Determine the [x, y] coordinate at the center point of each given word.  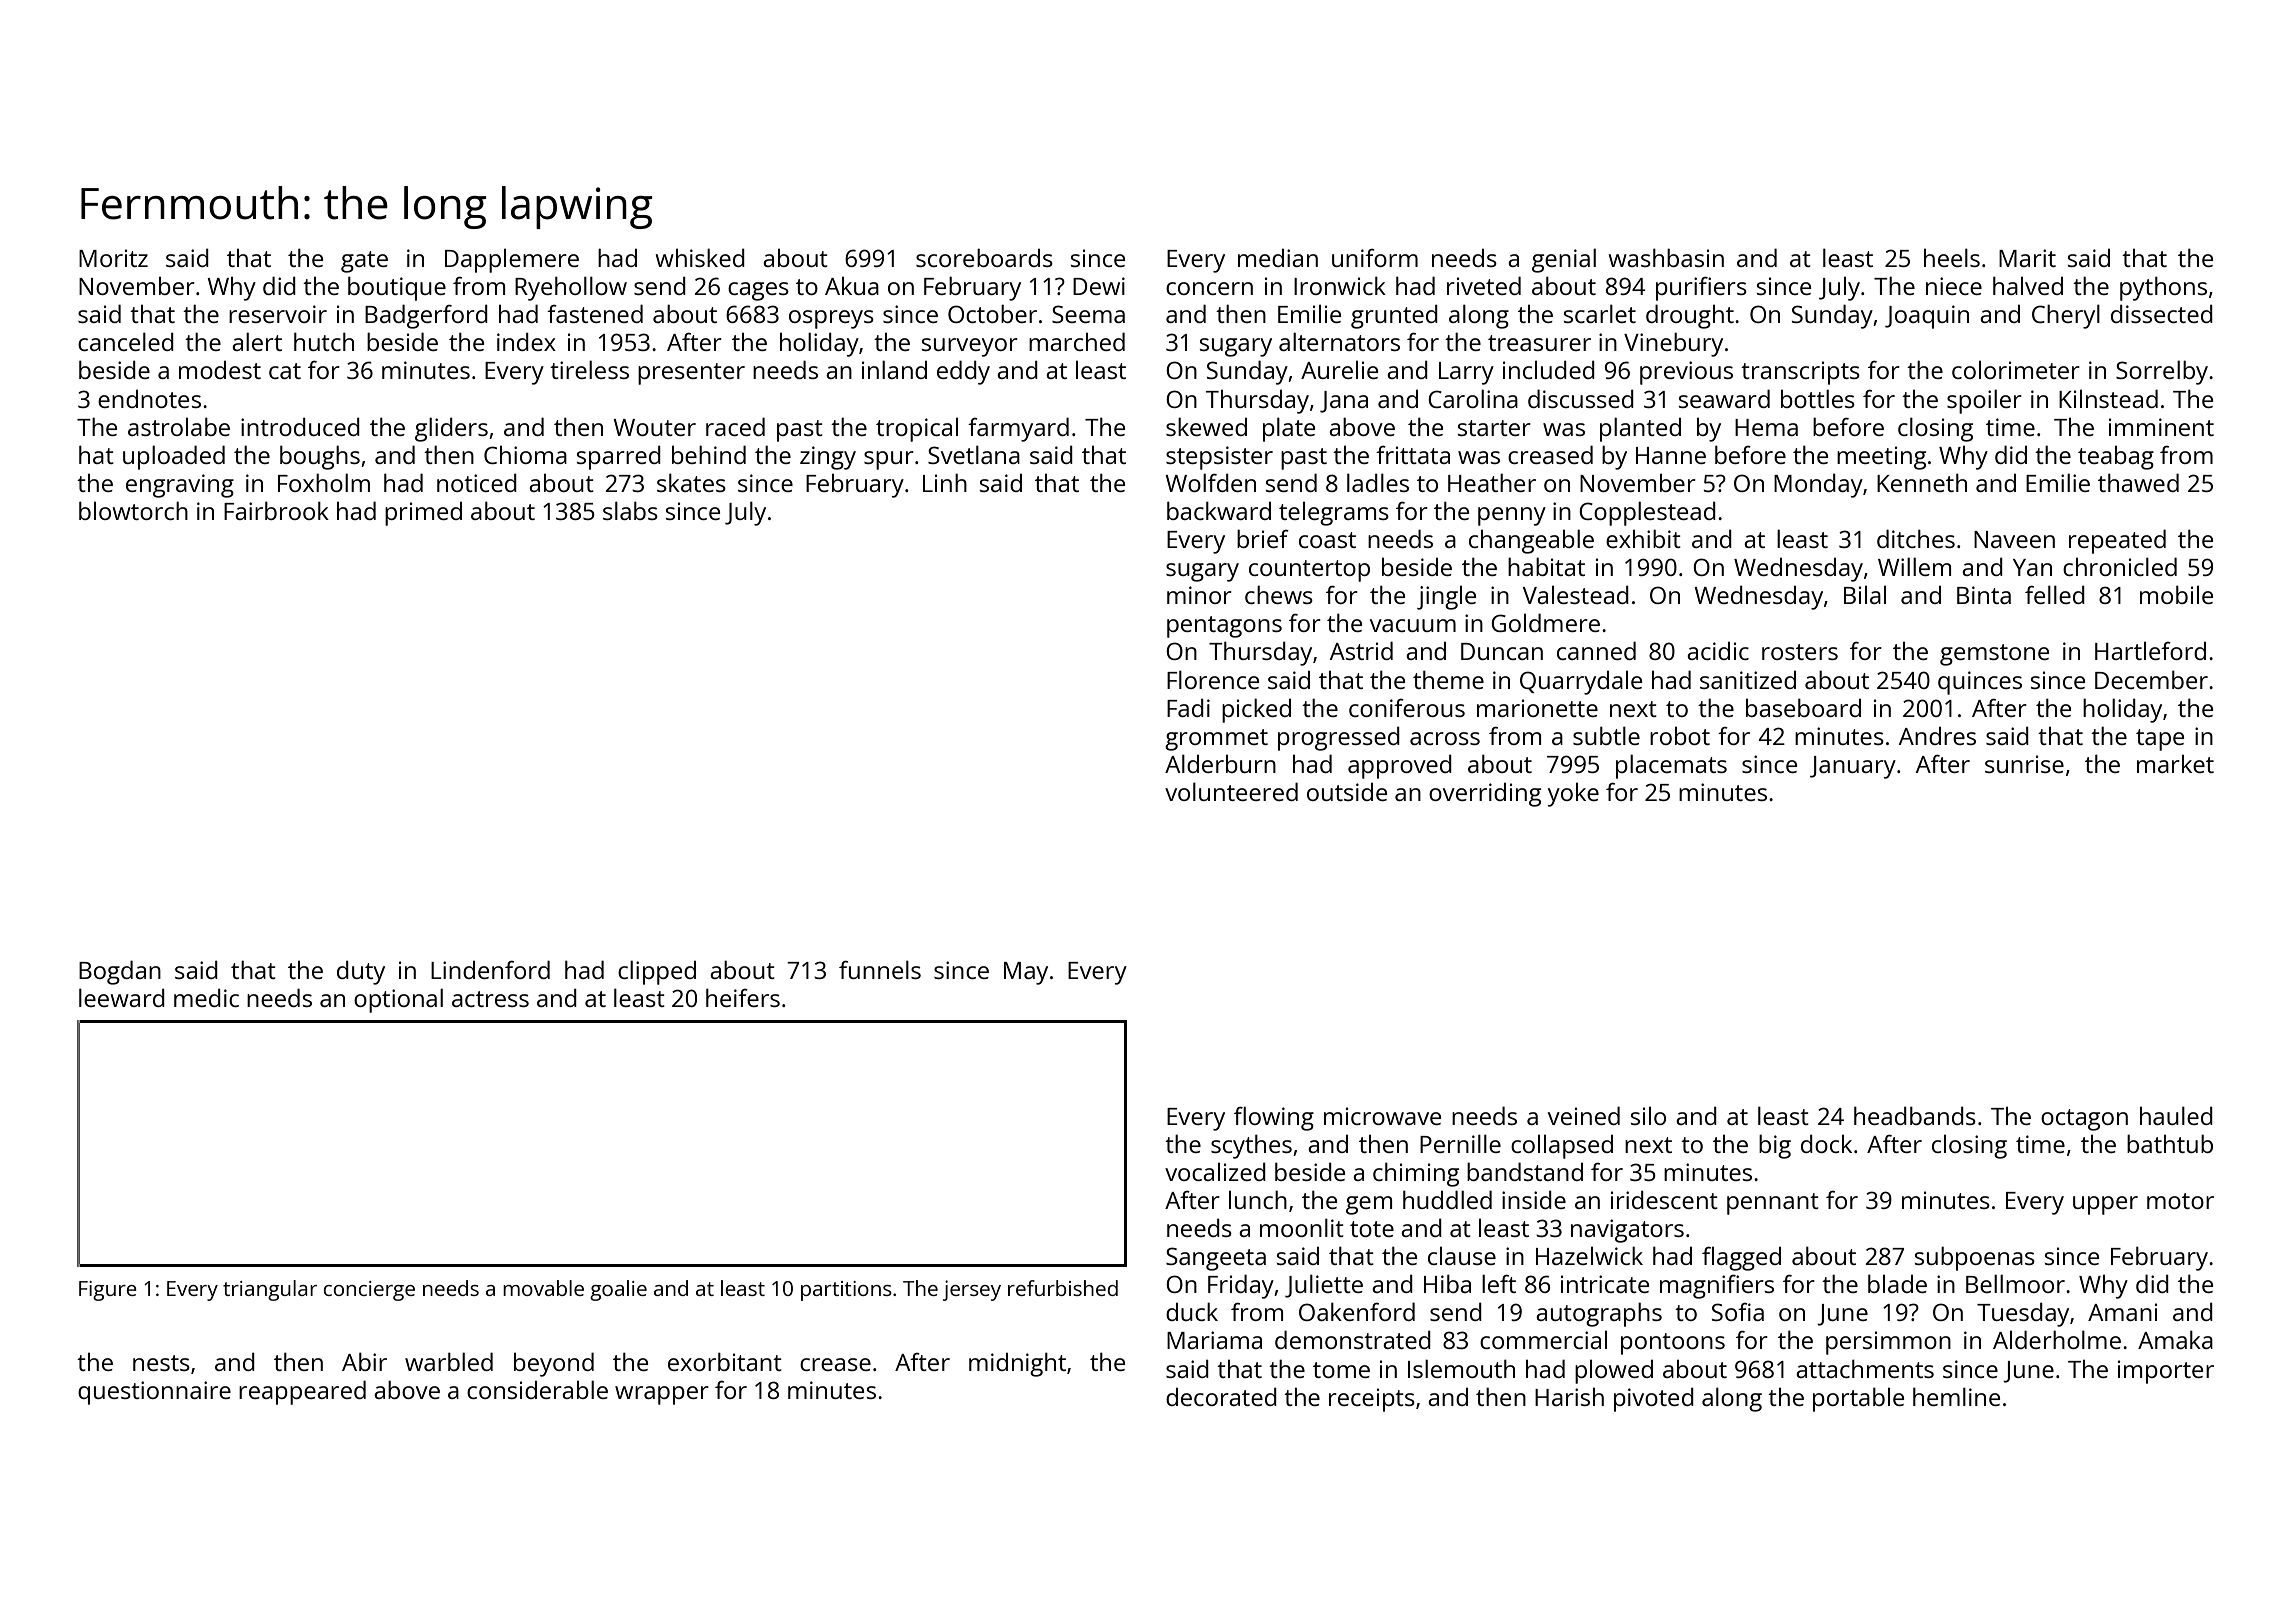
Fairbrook [276, 510]
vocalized [1215, 1171]
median [1278, 258]
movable [543, 1288]
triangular [270, 1290]
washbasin [1666, 257]
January [1853, 767]
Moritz [113, 258]
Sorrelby [2162, 372]
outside [1347, 792]
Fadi [1188, 707]
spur [889, 460]
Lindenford [490, 969]
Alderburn [1220, 763]
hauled [2176, 1115]
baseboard [1803, 707]
